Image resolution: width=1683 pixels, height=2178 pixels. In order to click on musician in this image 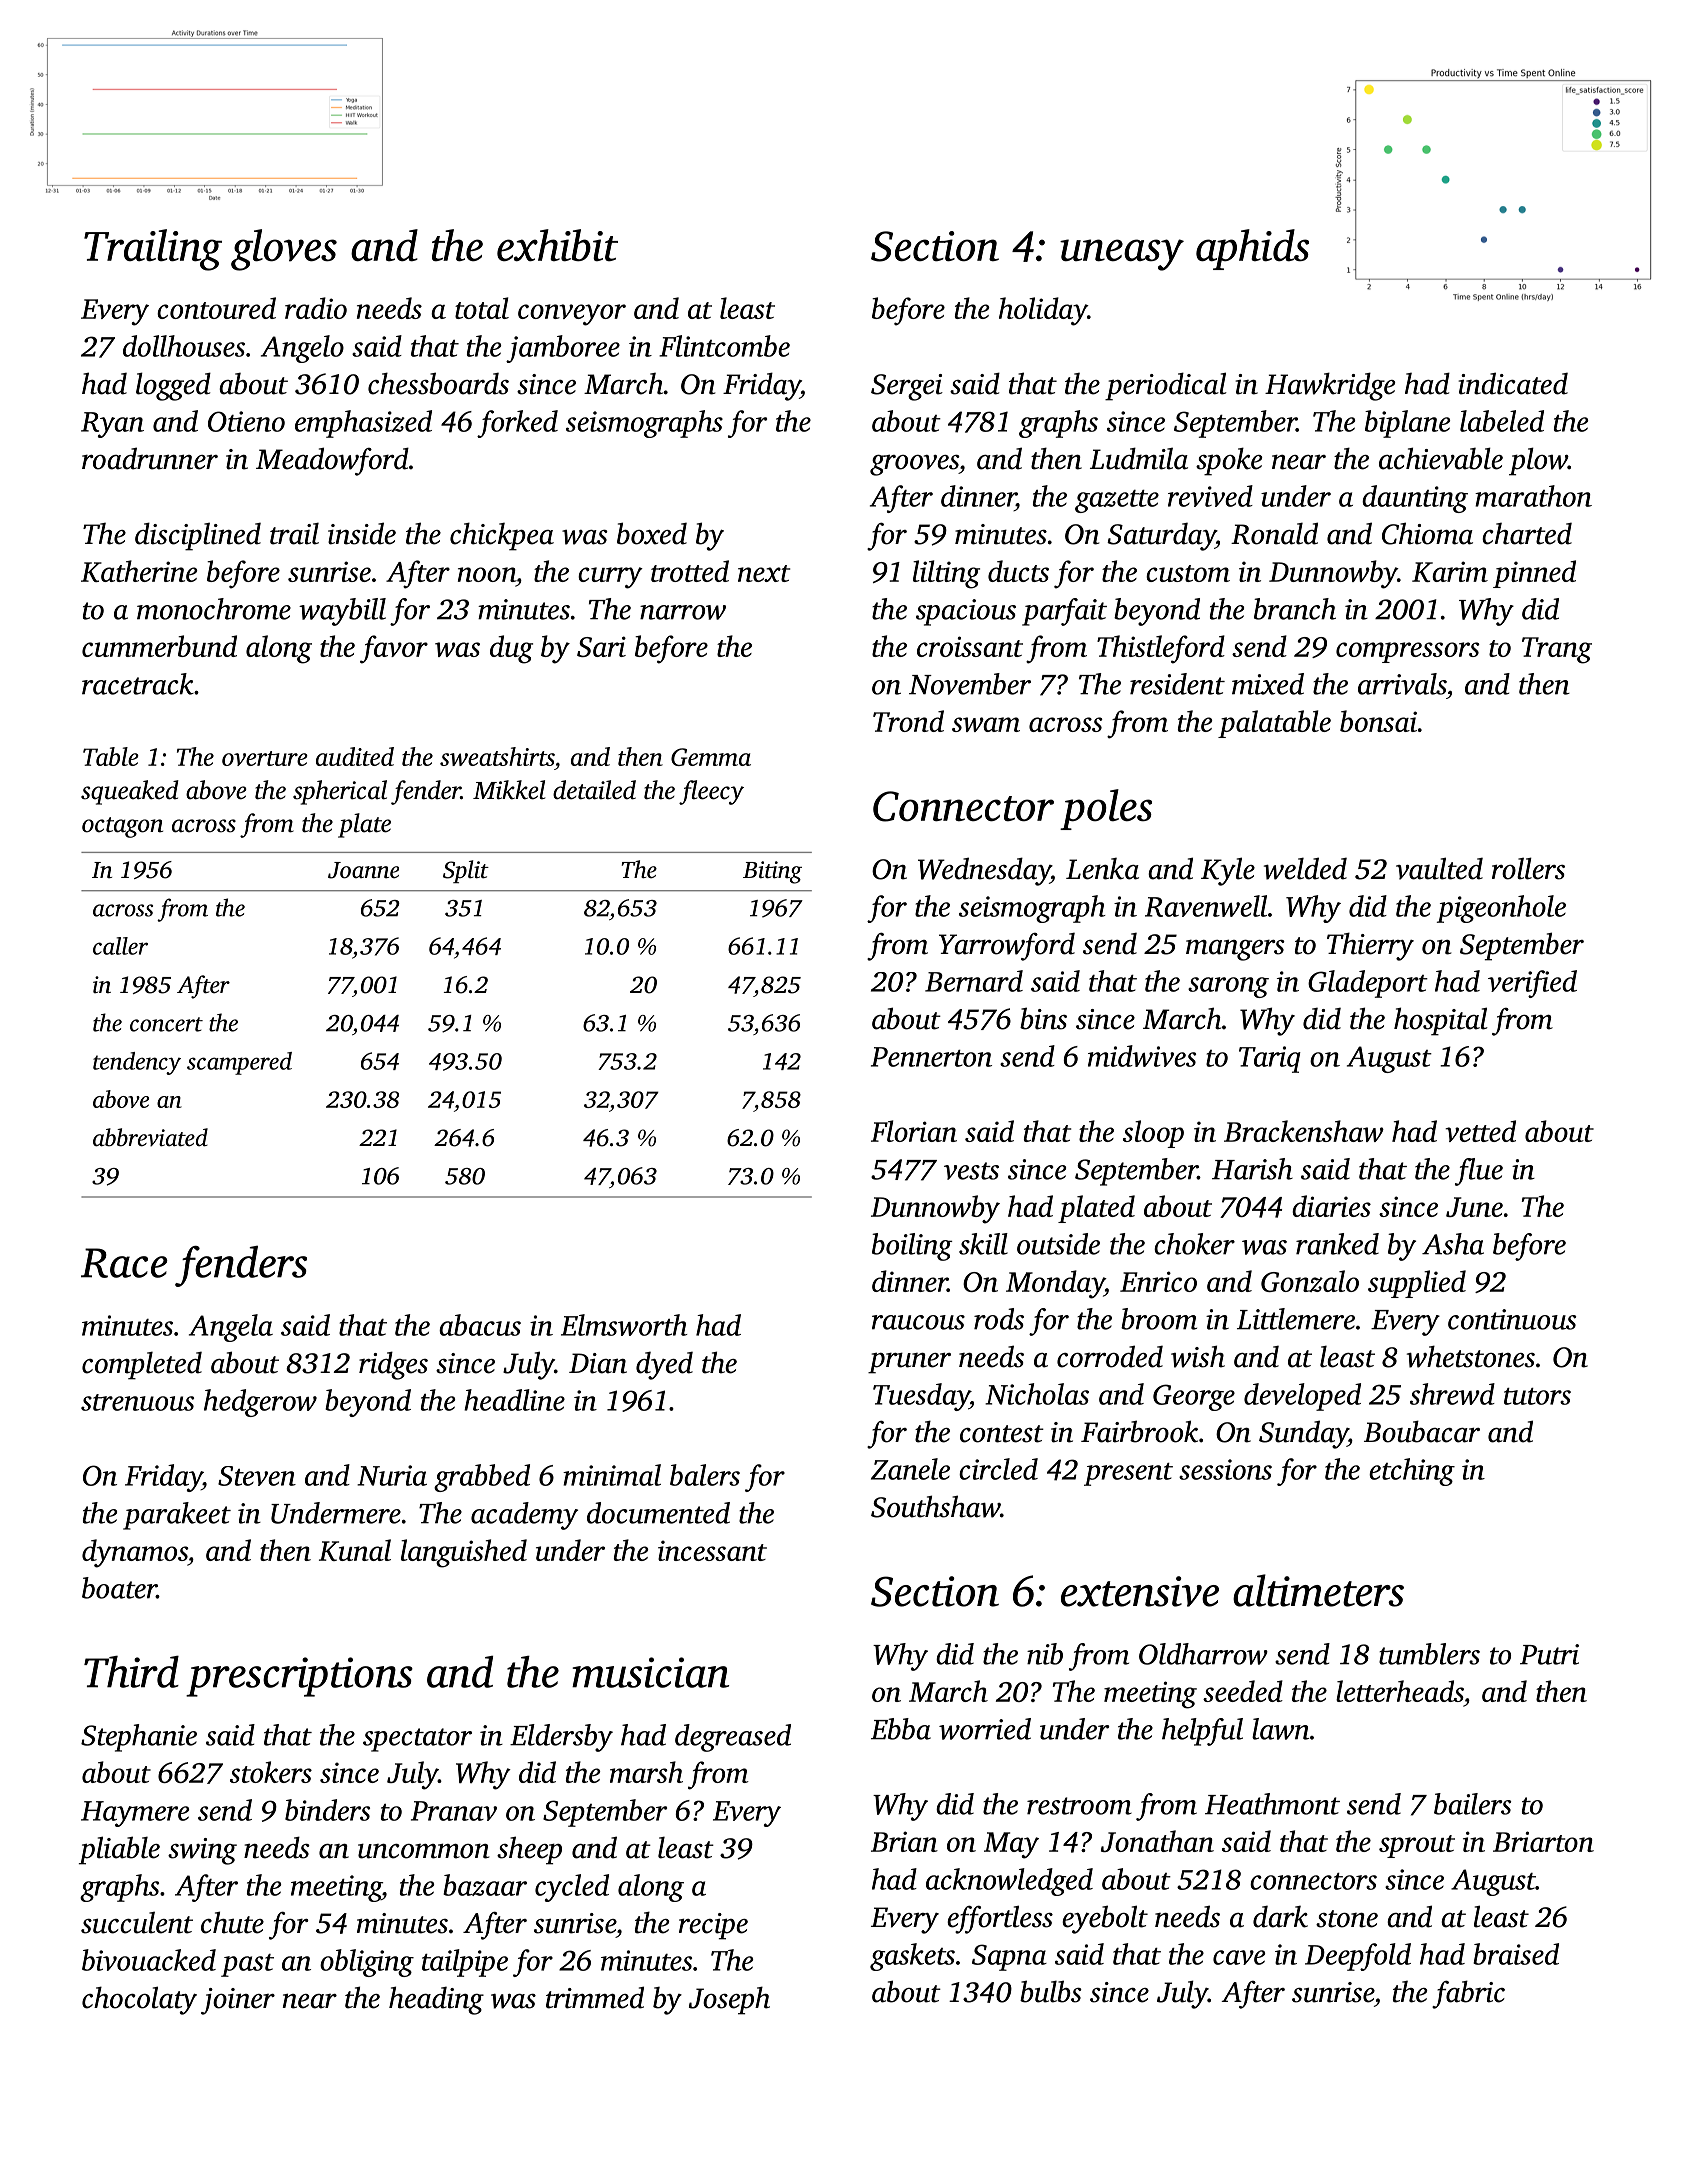, I will do `click(650, 1672)`.
